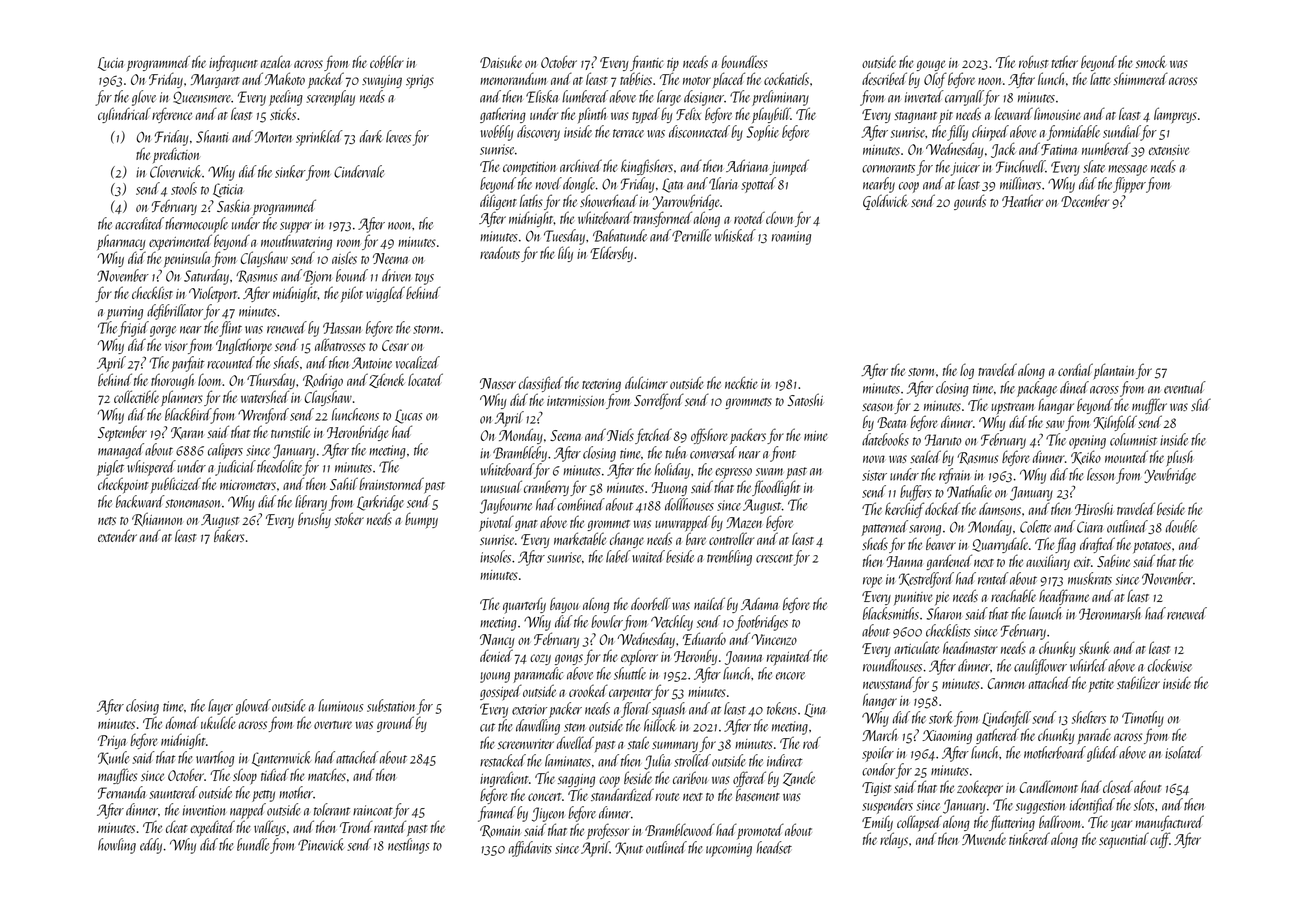  Describe the element at coordinates (333, 725) in the page. I see `overture` at that location.
